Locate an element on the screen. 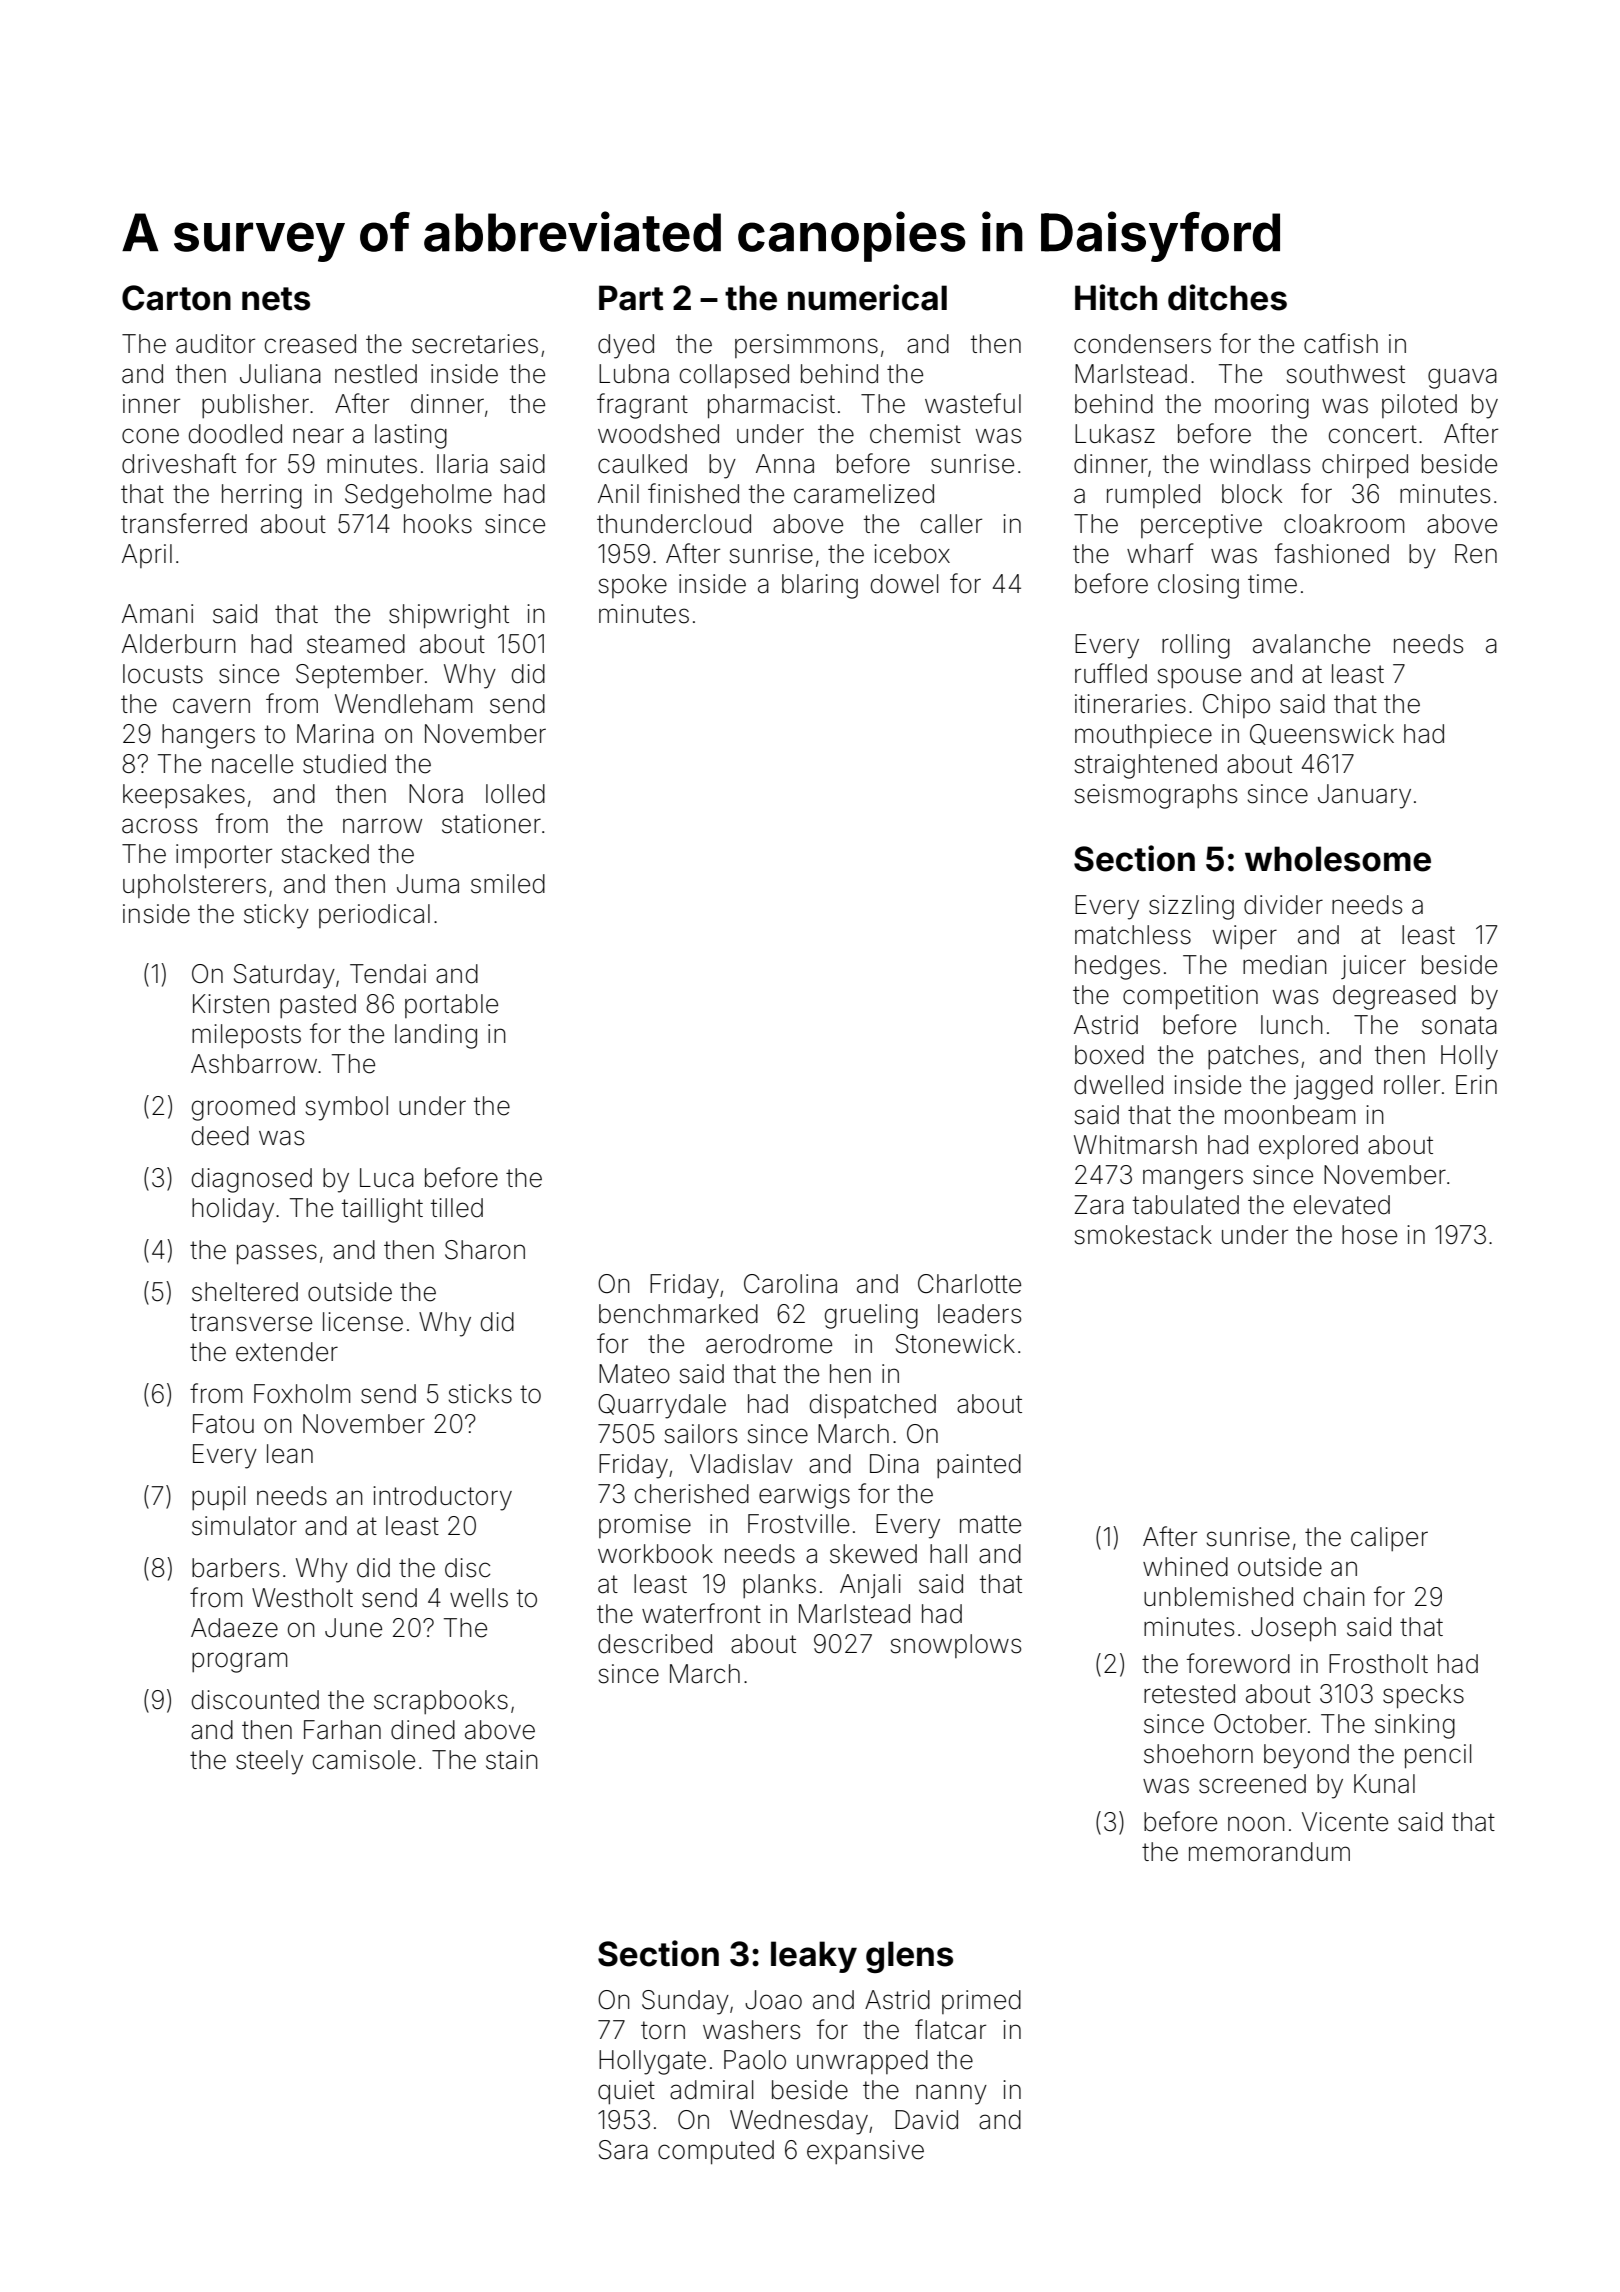 The height and width of the screenshot is (2292, 1620). Erin is located at coordinates (1476, 1084).
